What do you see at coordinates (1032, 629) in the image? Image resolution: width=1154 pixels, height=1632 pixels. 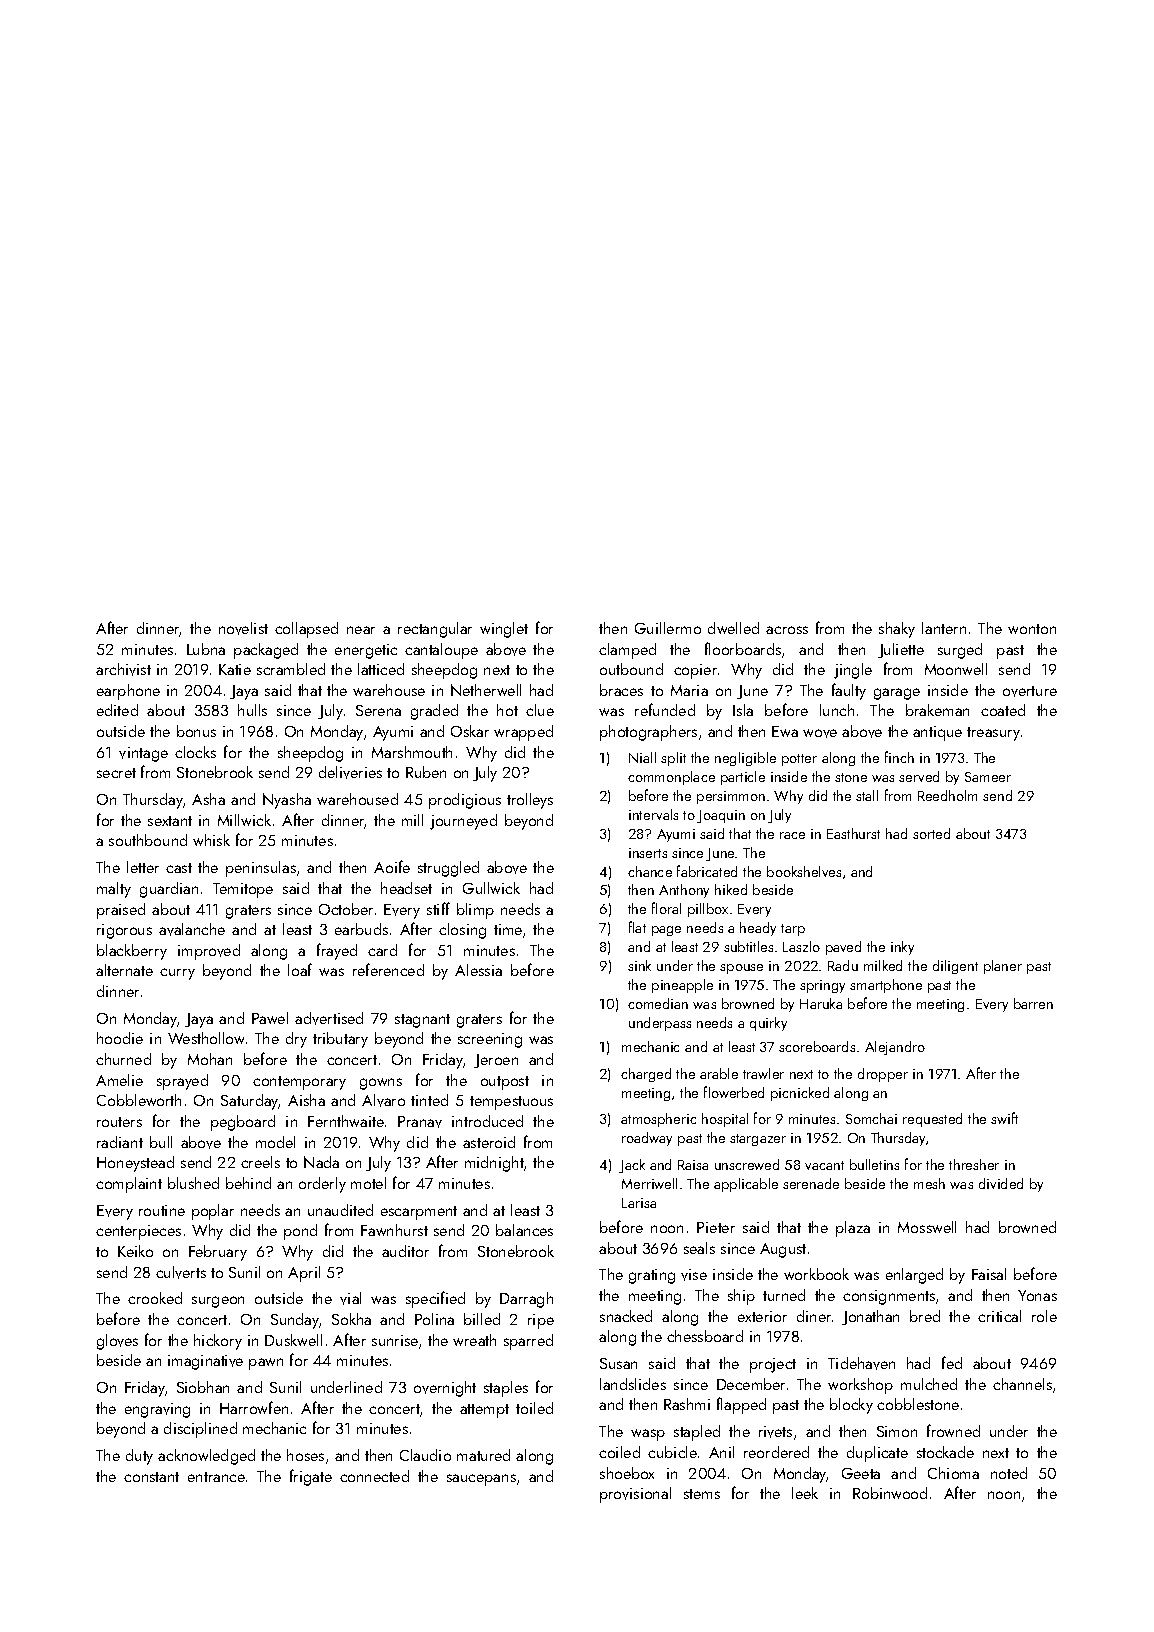 I see `wonton` at bounding box center [1032, 629].
